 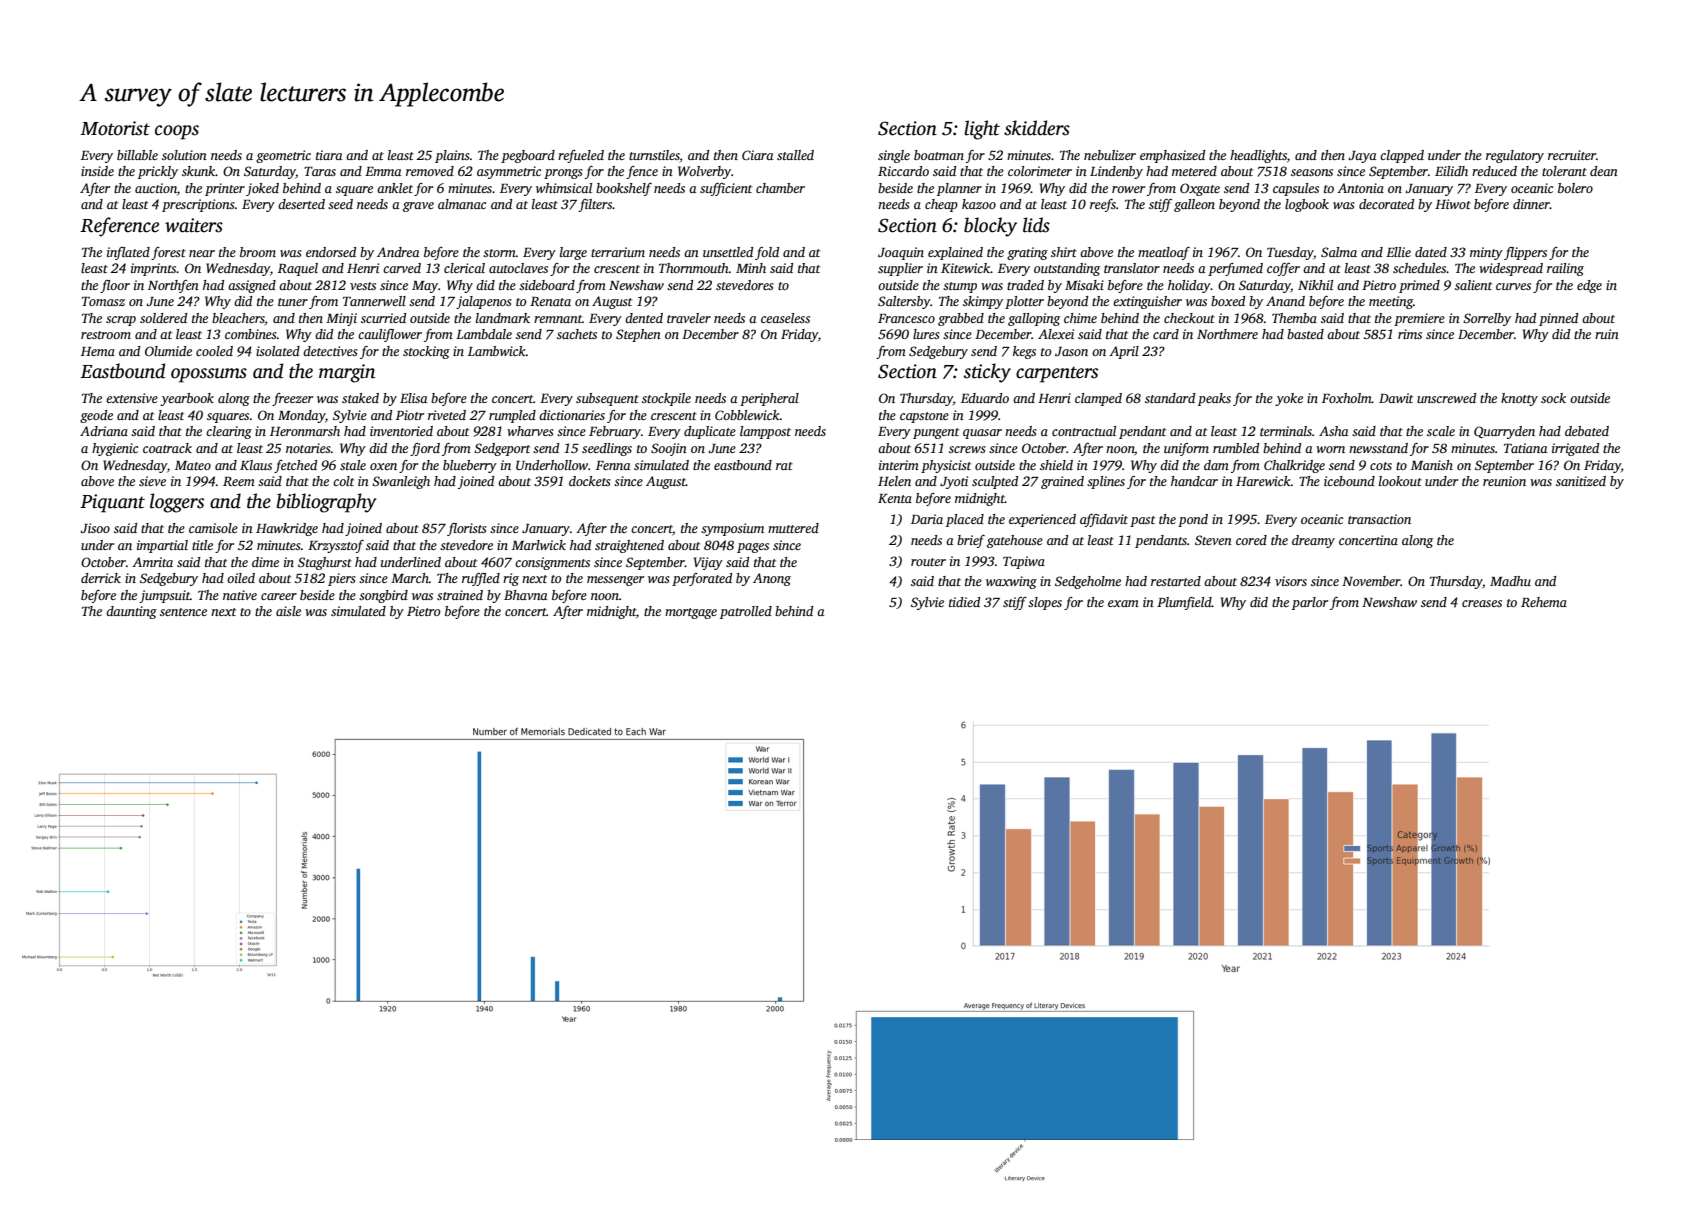 I want to click on Wolverby, so click(x=704, y=172).
